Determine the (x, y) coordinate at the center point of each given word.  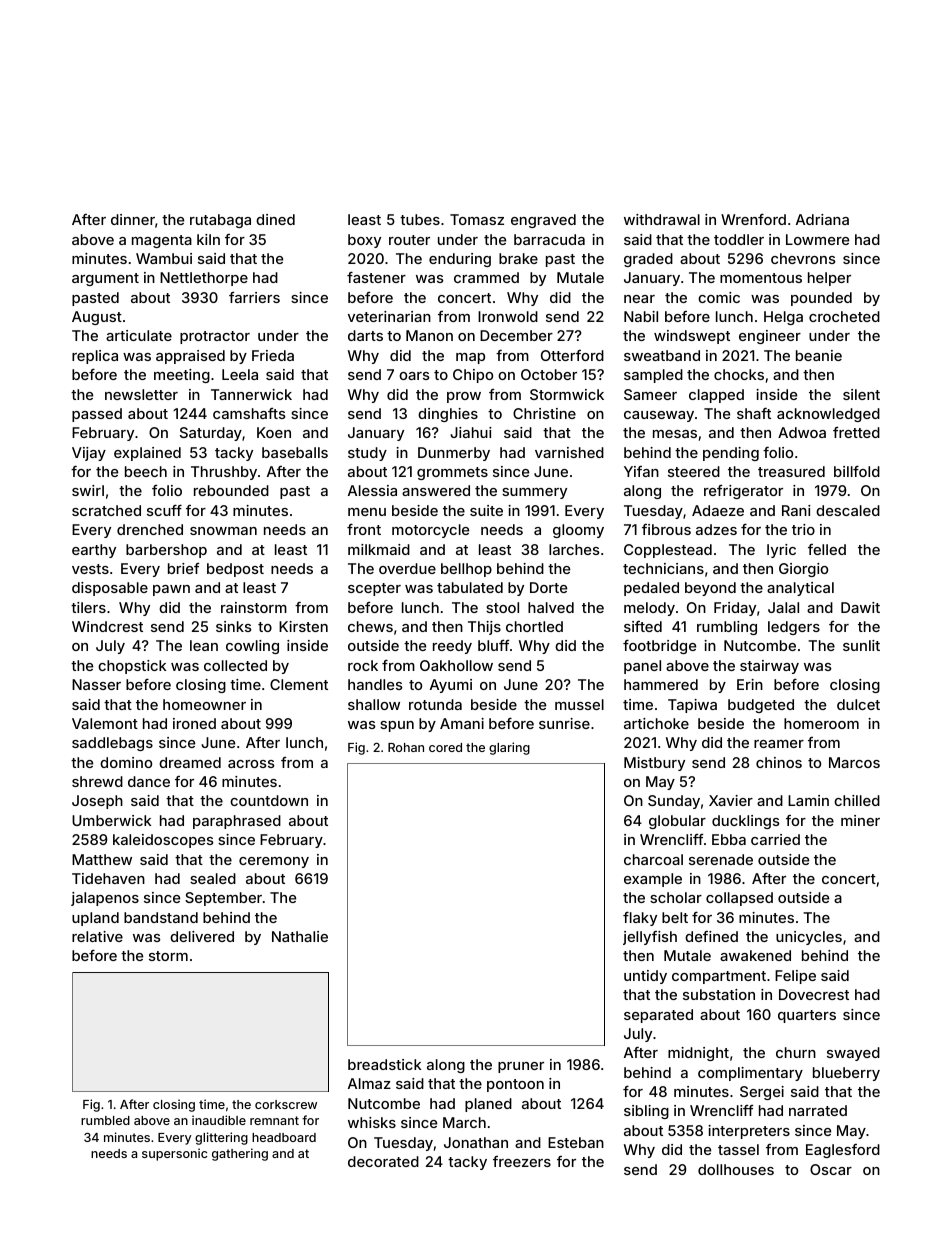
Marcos (854, 762)
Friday (735, 609)
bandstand (161, 917)
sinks (234, 626)
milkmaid (379, 549)
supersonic (174, 1154)
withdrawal (662, 219)
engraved (543, 221)
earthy (94, 551)
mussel (579, 704)
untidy (645, 977)
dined (275, 219)
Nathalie (300, 936)
